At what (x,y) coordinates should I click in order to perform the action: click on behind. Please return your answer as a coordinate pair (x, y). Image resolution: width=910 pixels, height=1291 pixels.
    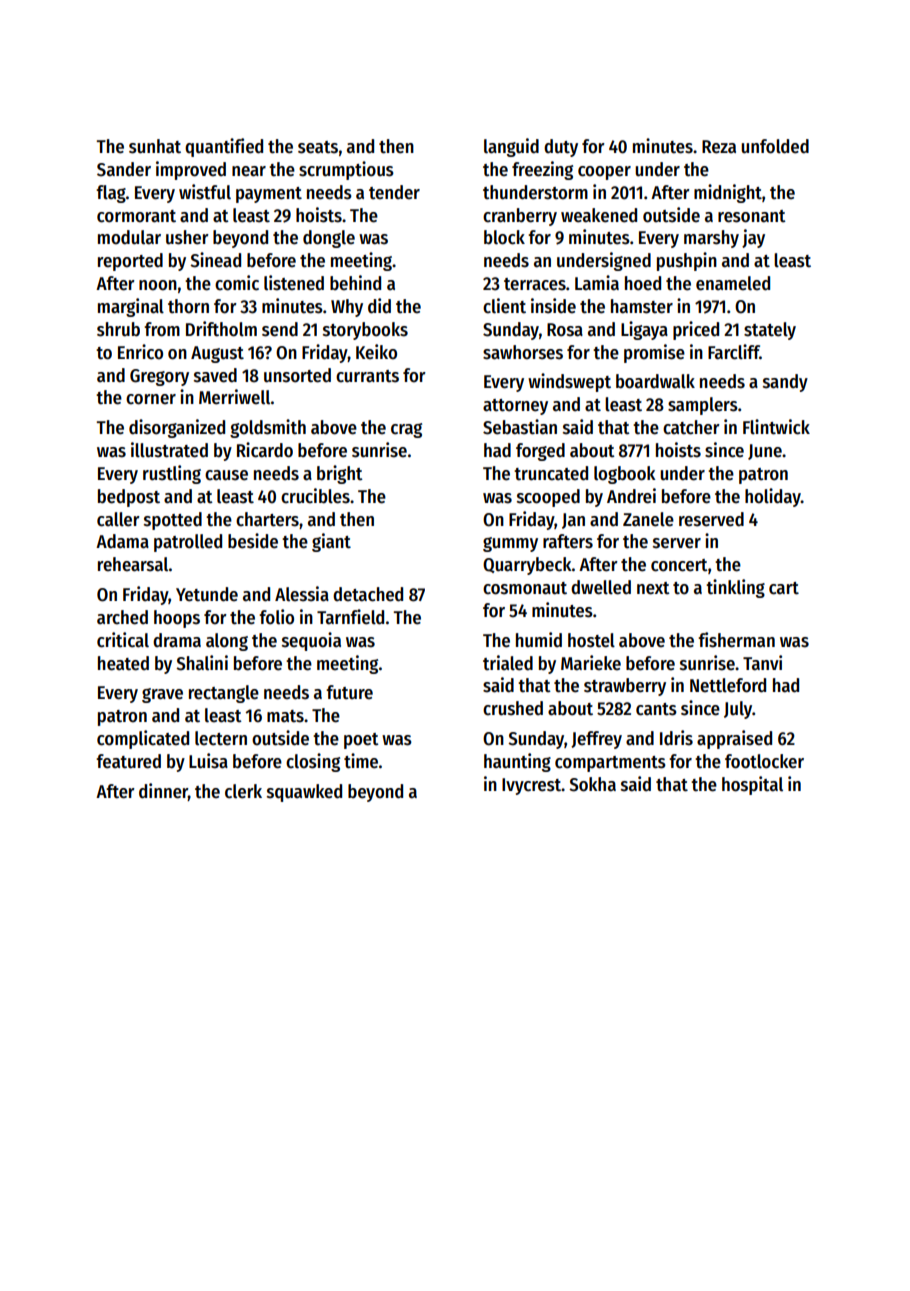
    Looking at the image, I should click on (355, 283).
